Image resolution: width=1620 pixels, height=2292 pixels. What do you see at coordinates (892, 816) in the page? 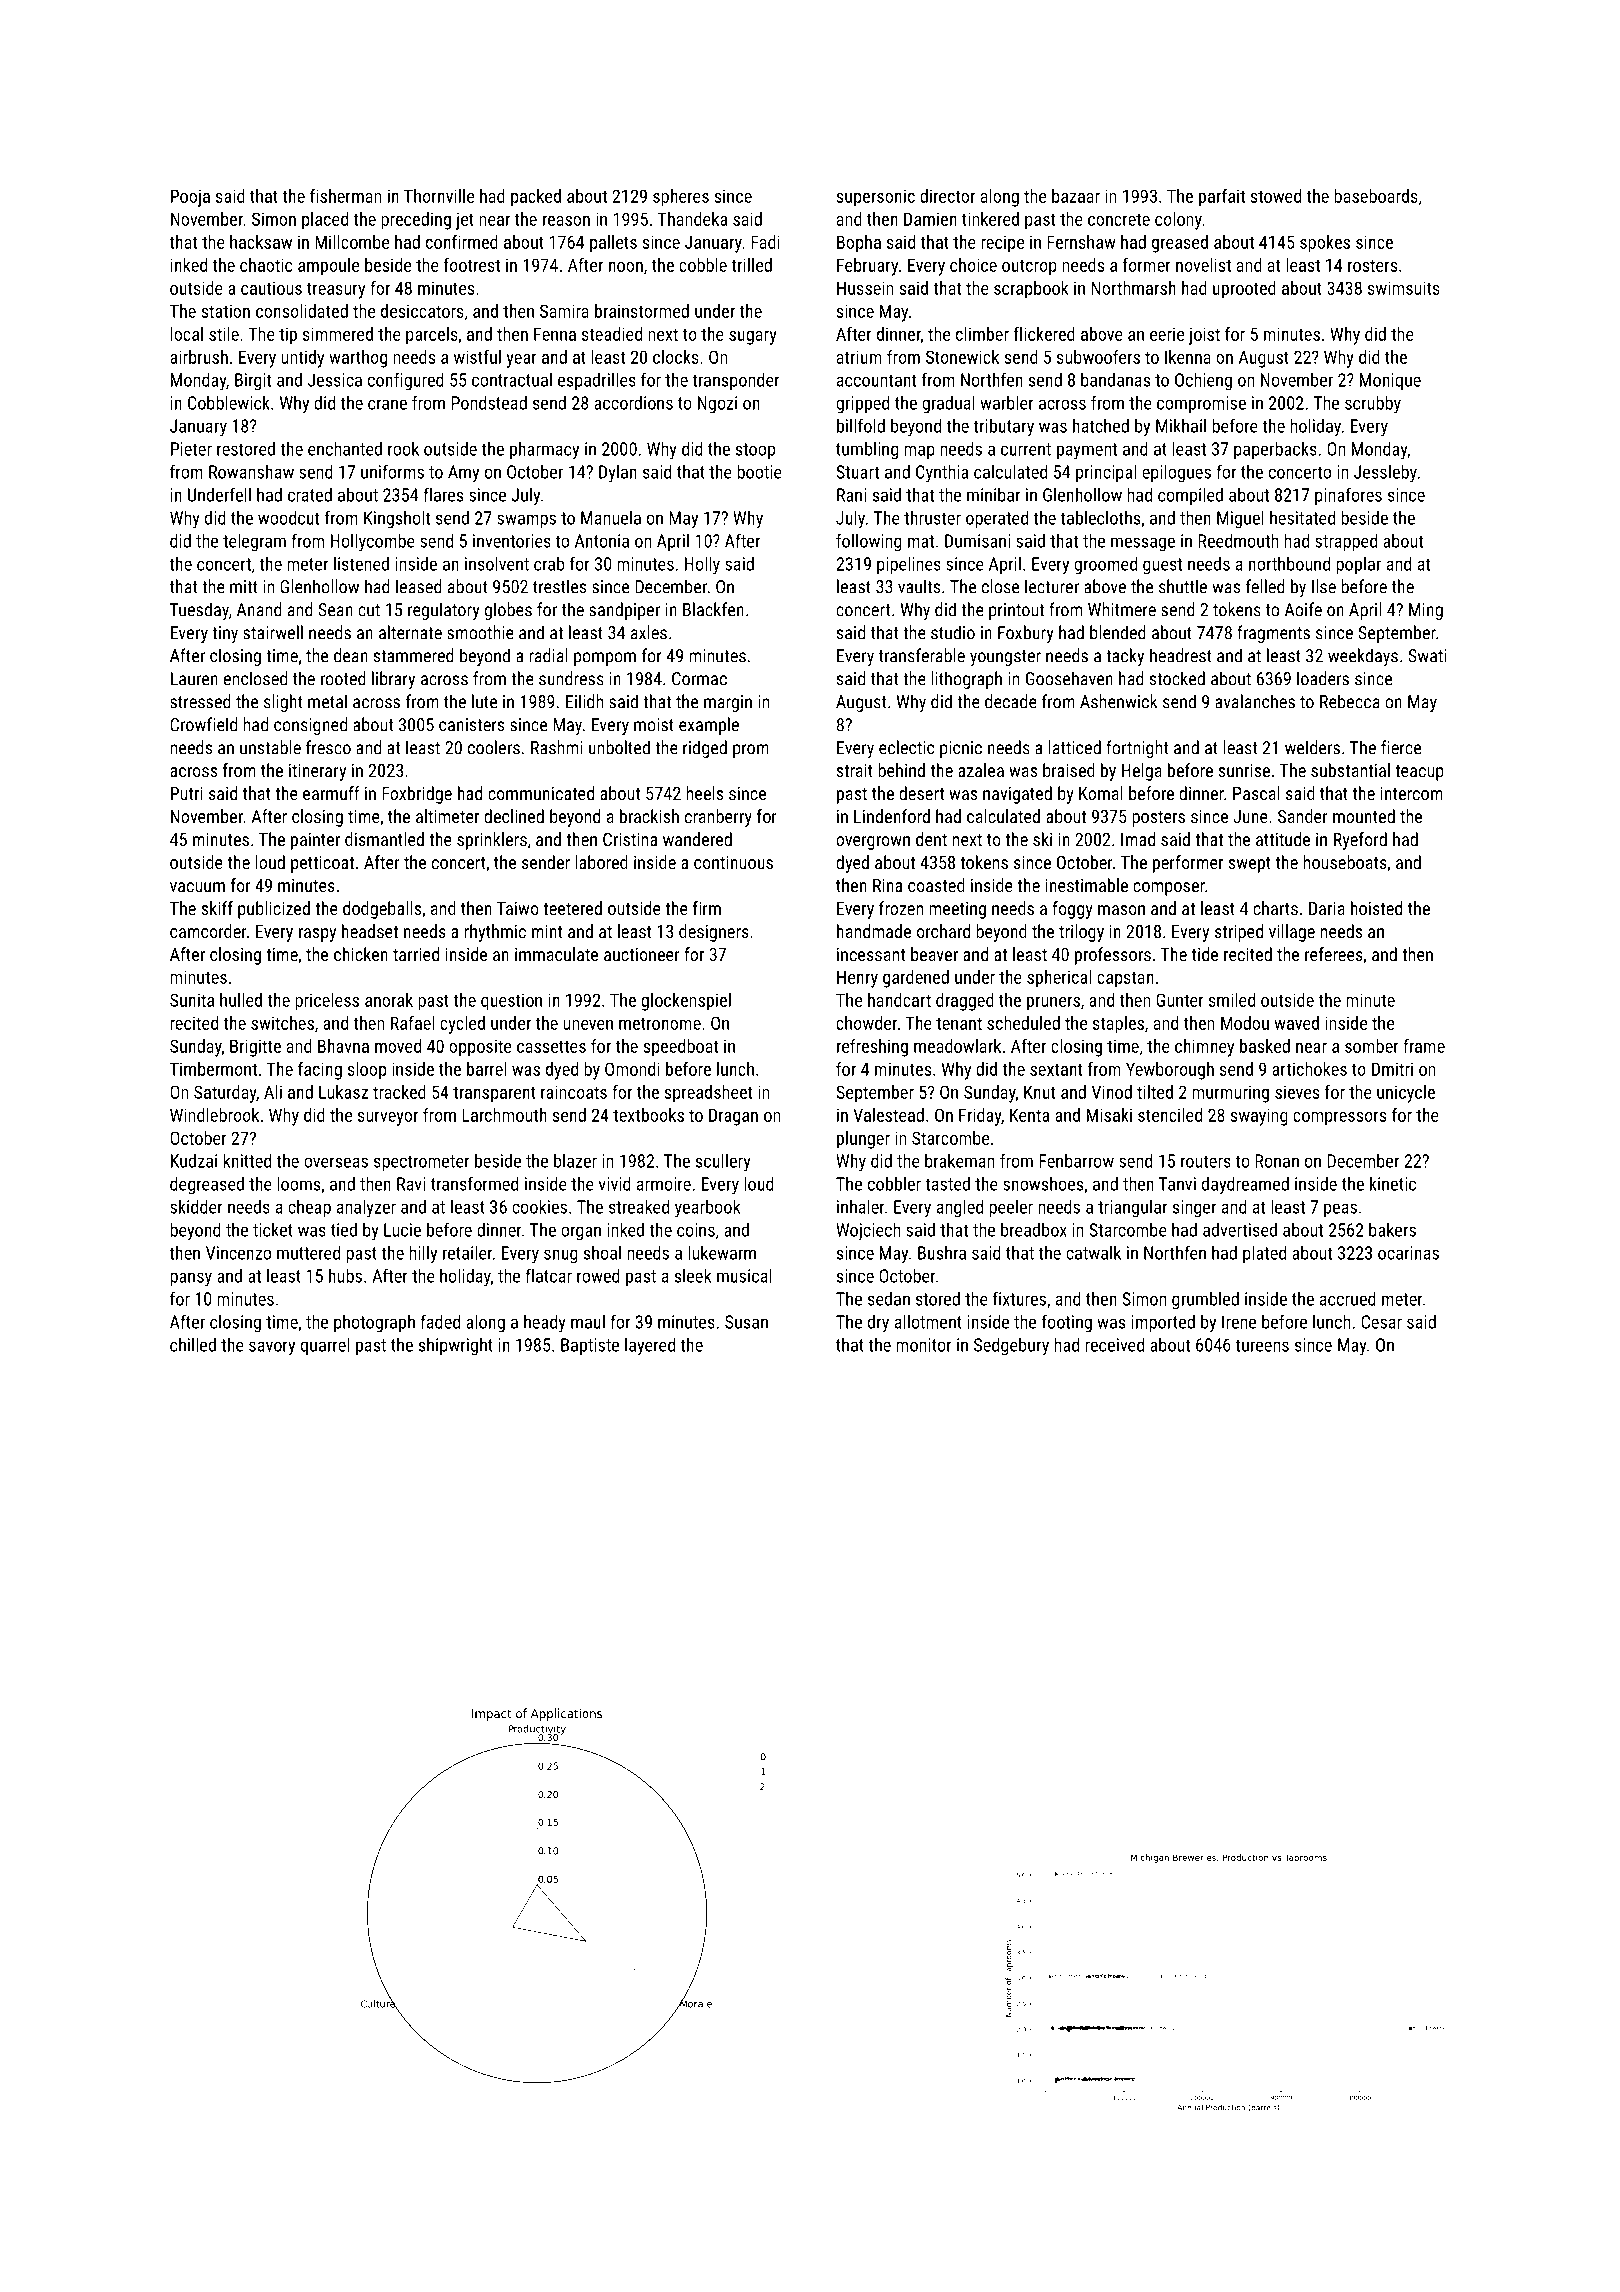
I see `Lindenford` at bounding box center [892, 816].
